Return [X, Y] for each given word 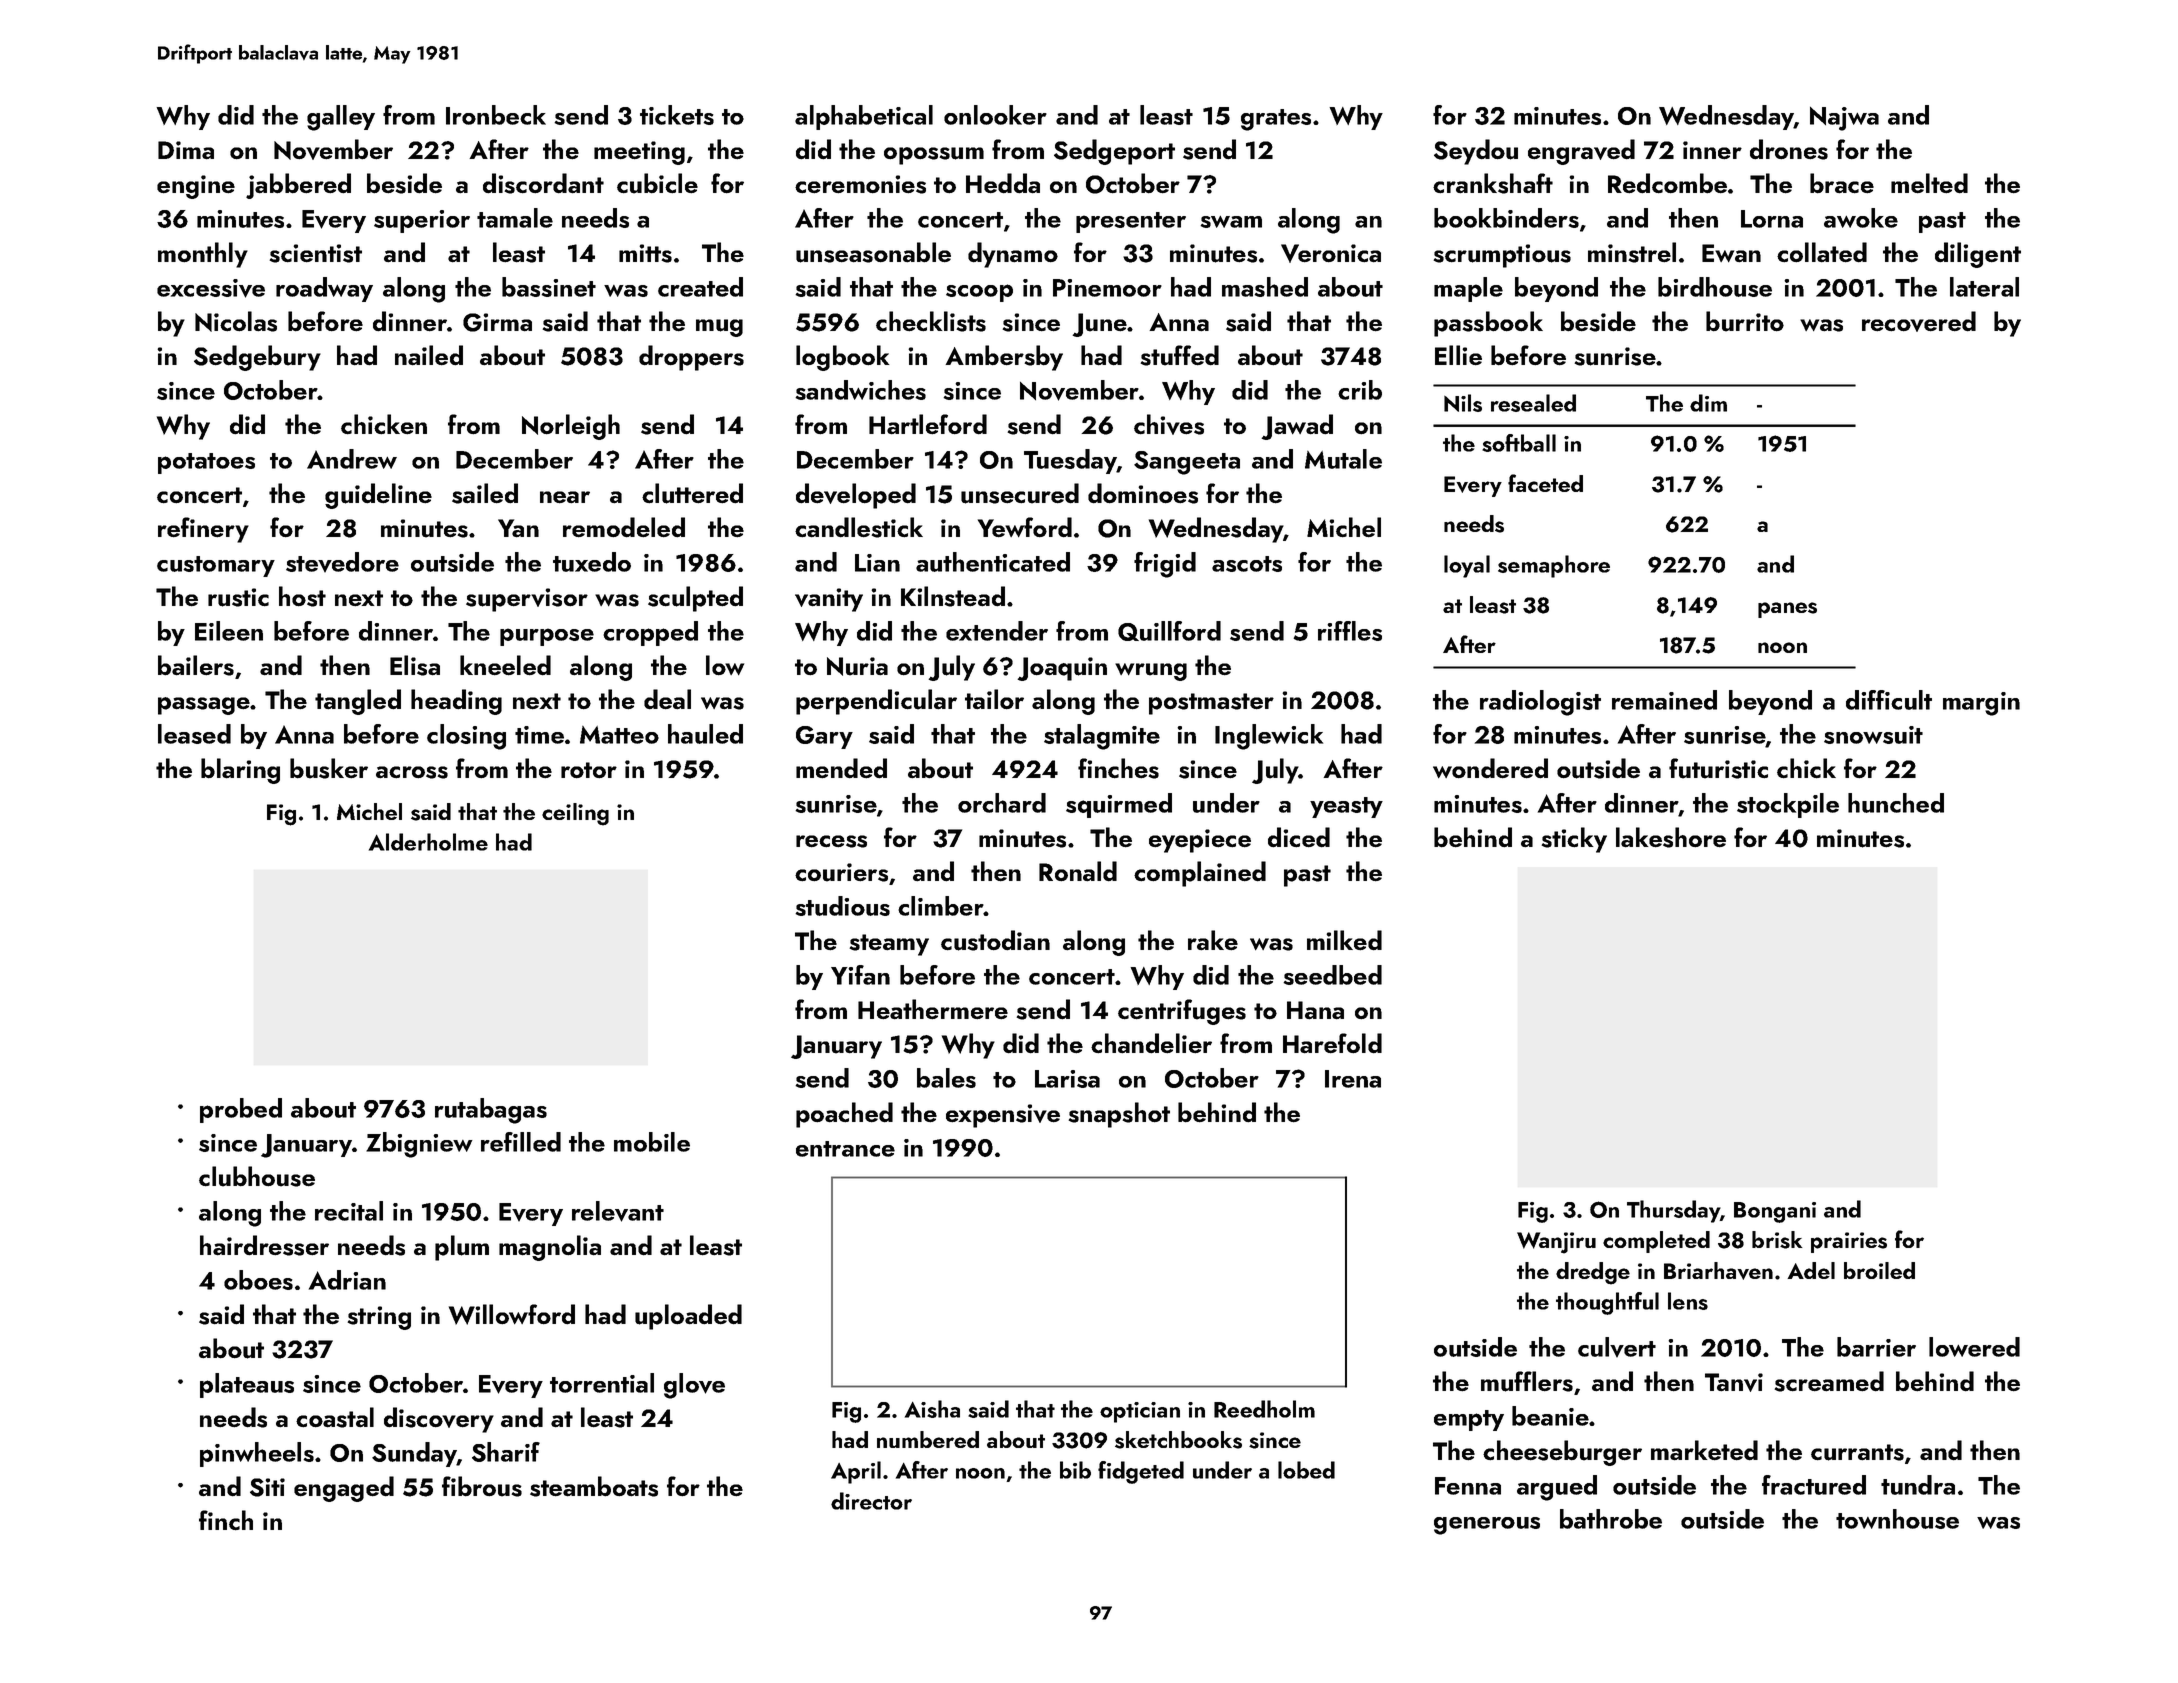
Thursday [1673, 1211]
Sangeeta [1187, 463]
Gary [824, 737]
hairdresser [264, 1245]
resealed [1533, 403]
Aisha [932, 1409]
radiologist [1540, 703]
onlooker [995, 115]
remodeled [624, 527]
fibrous [482, 1486]
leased [194, 734]
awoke [1861, 218]
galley [341, 118]
